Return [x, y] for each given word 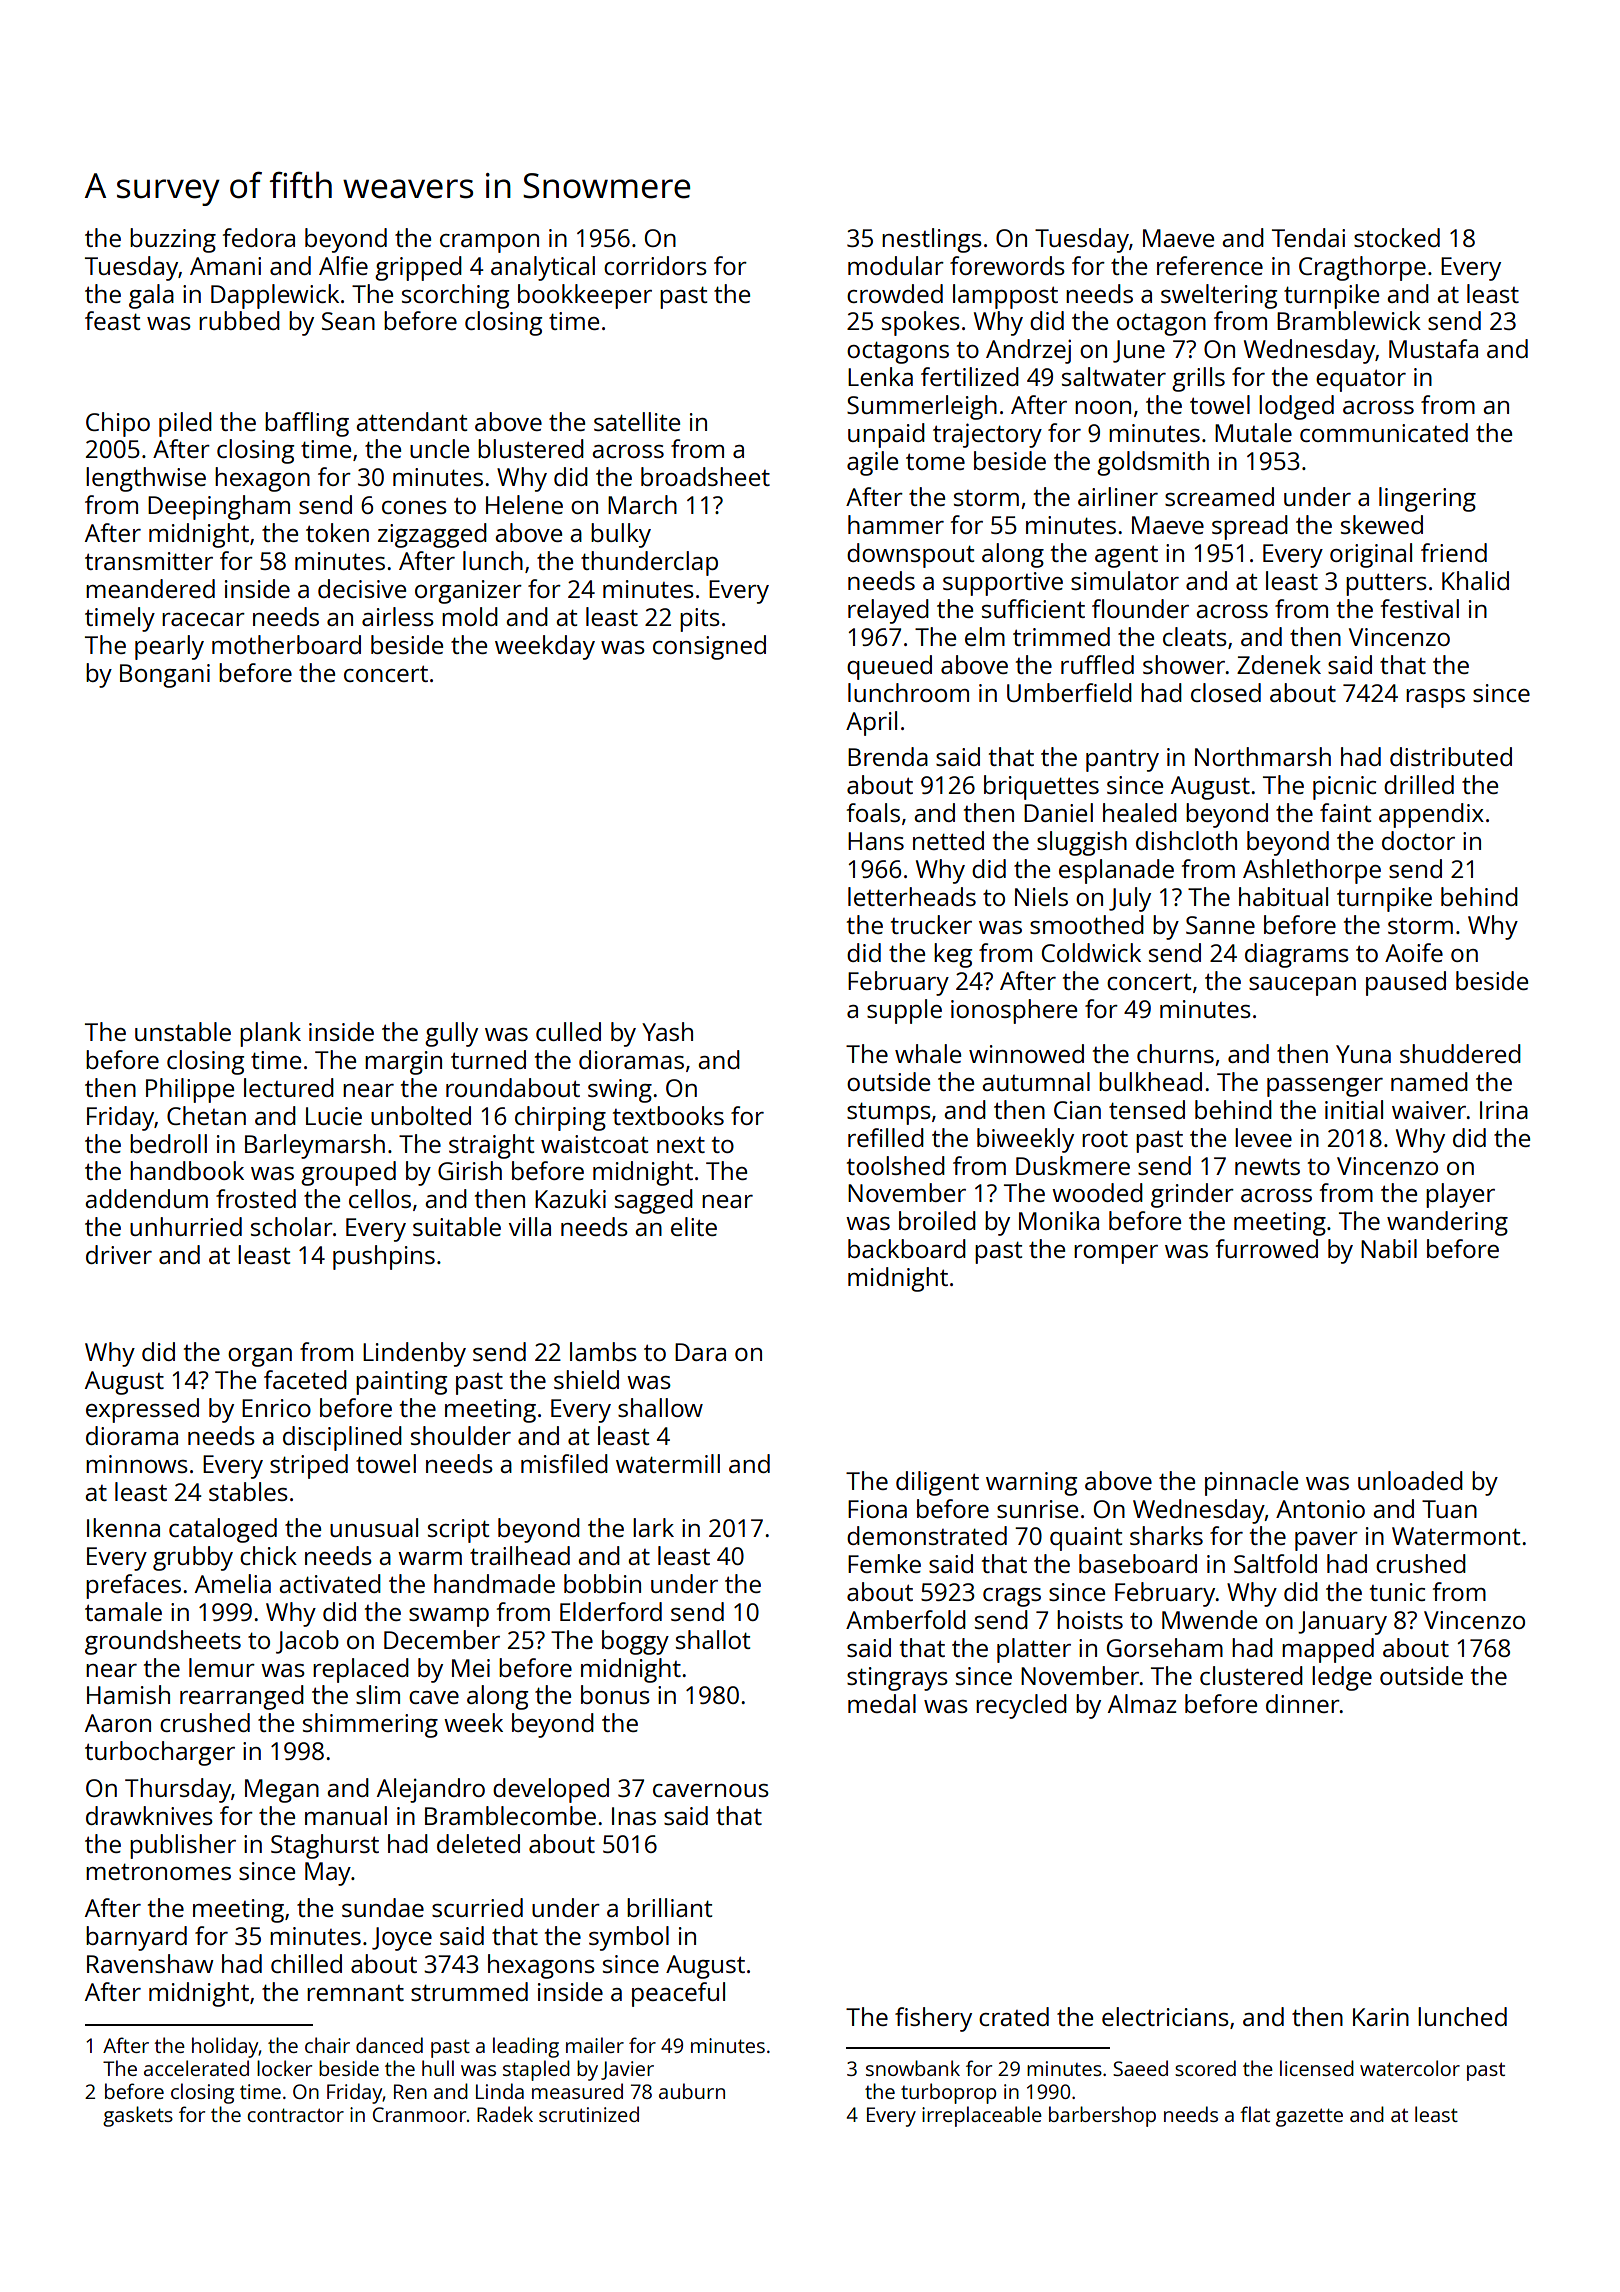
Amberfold [906, 1619]
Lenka [880, 376]
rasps [1435, 698]
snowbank [913, 2068]
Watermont [1456, 1536]
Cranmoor [419, 2114]
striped [309, 1466]
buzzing [173, 240]
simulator [1125, 580]
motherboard [286, 644]
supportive [1003, 584]
